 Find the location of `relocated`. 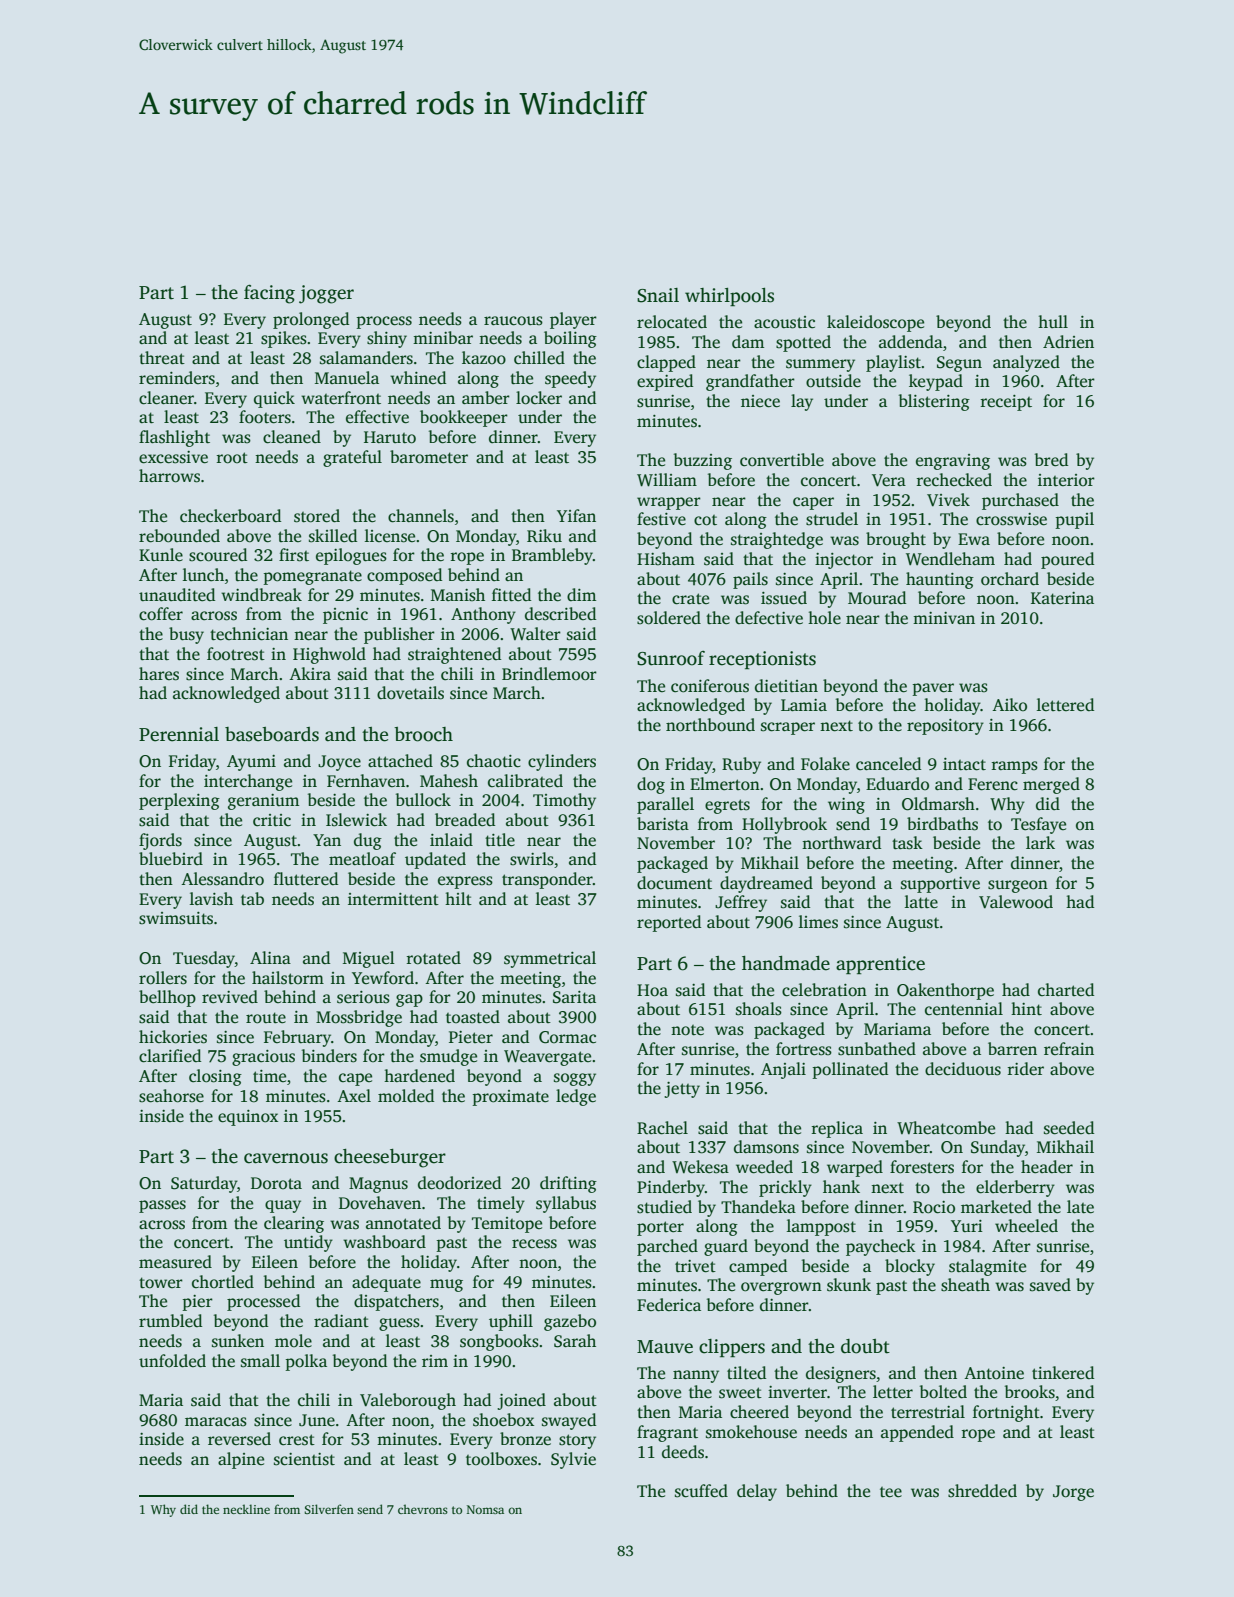

relocated is located at coordinates (672, 322).
